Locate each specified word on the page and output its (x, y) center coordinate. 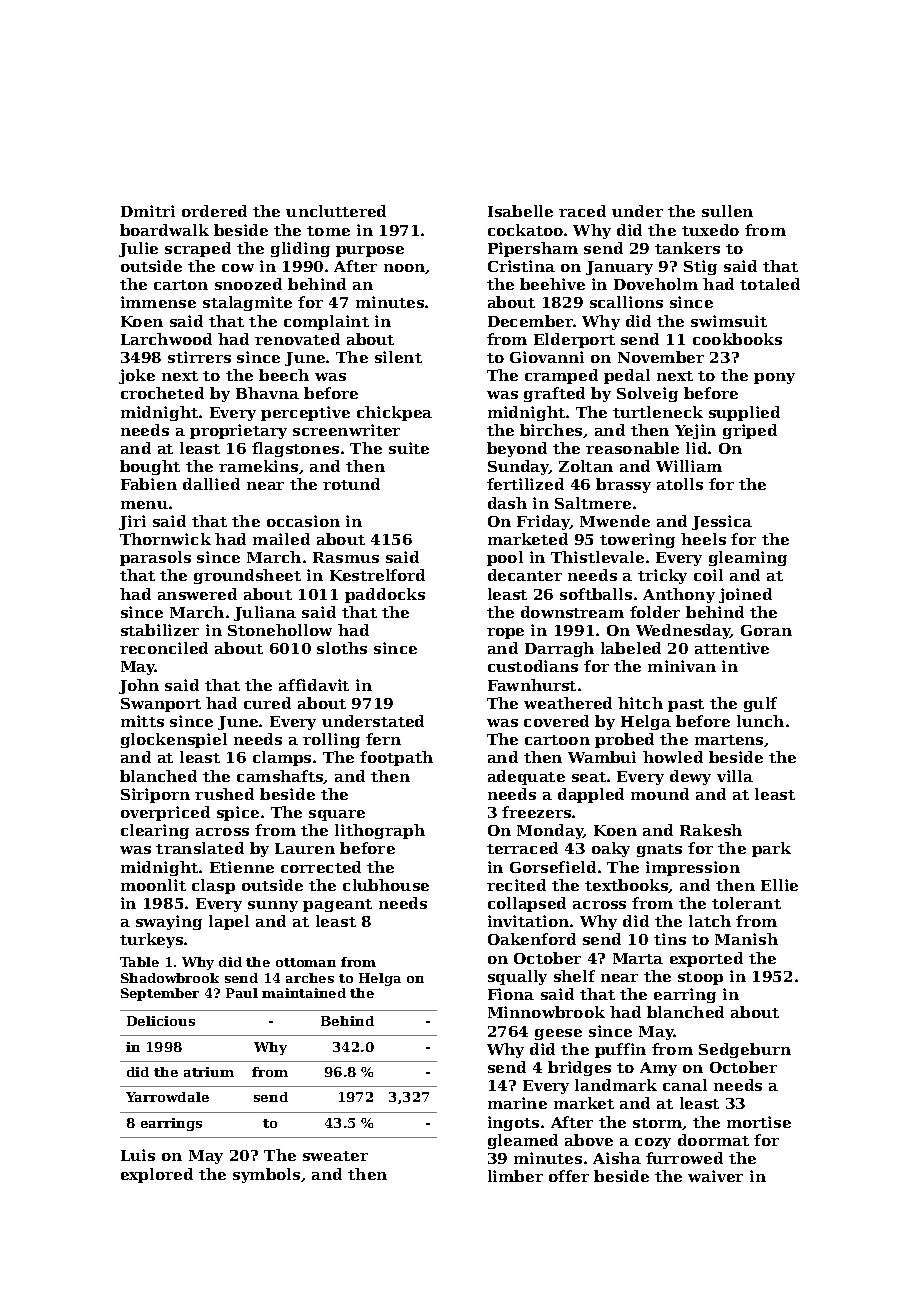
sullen (727, 211)
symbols (266, 1175)
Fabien (149, 484)
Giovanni (547, 357)
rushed (224, 794)
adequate (526, 777)
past (686, 705)
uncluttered (336, 211)
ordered (214, 211)
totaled (770, 284)
